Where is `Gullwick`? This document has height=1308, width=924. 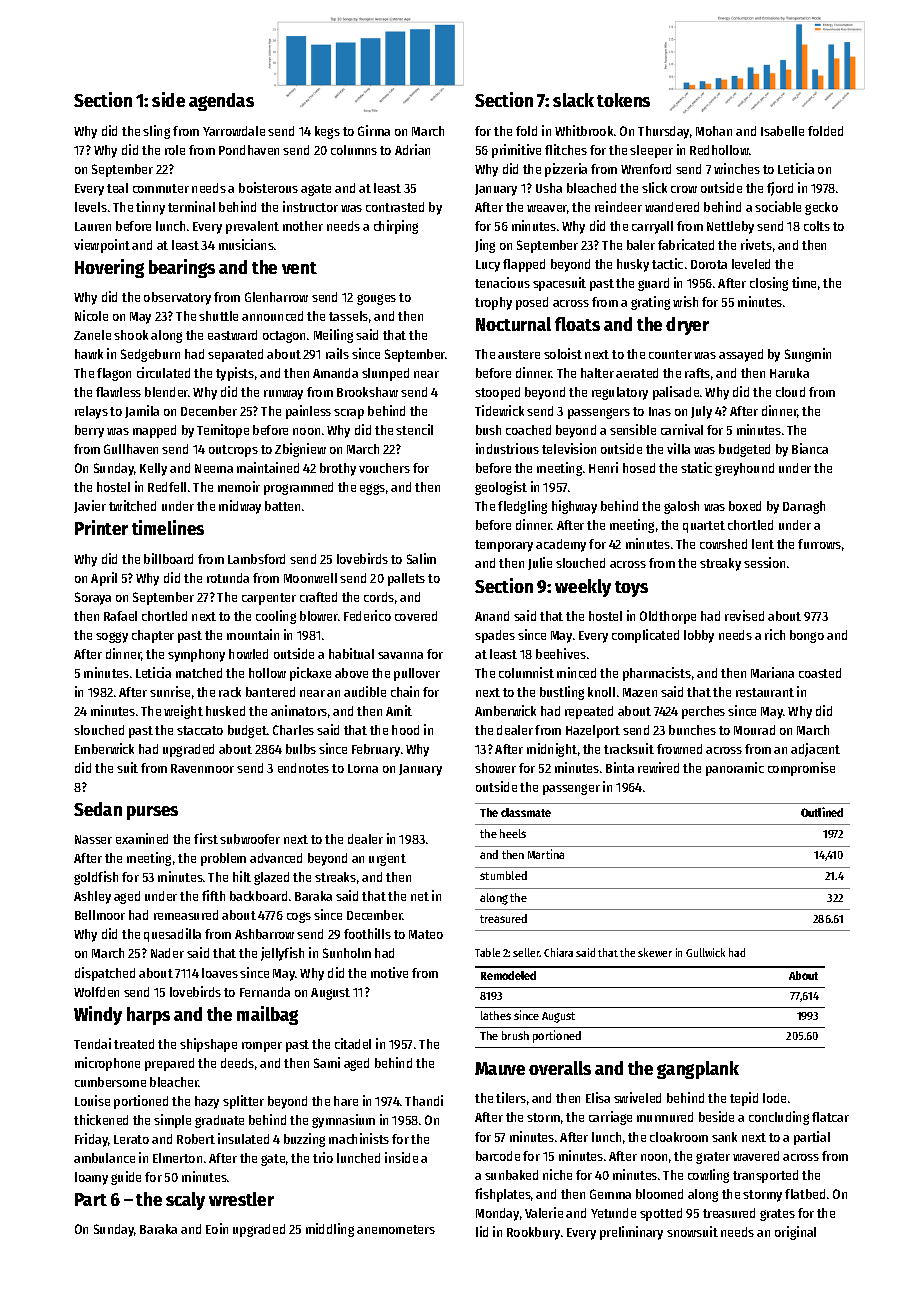 Gullwick is located at coordinates (705, 952).
